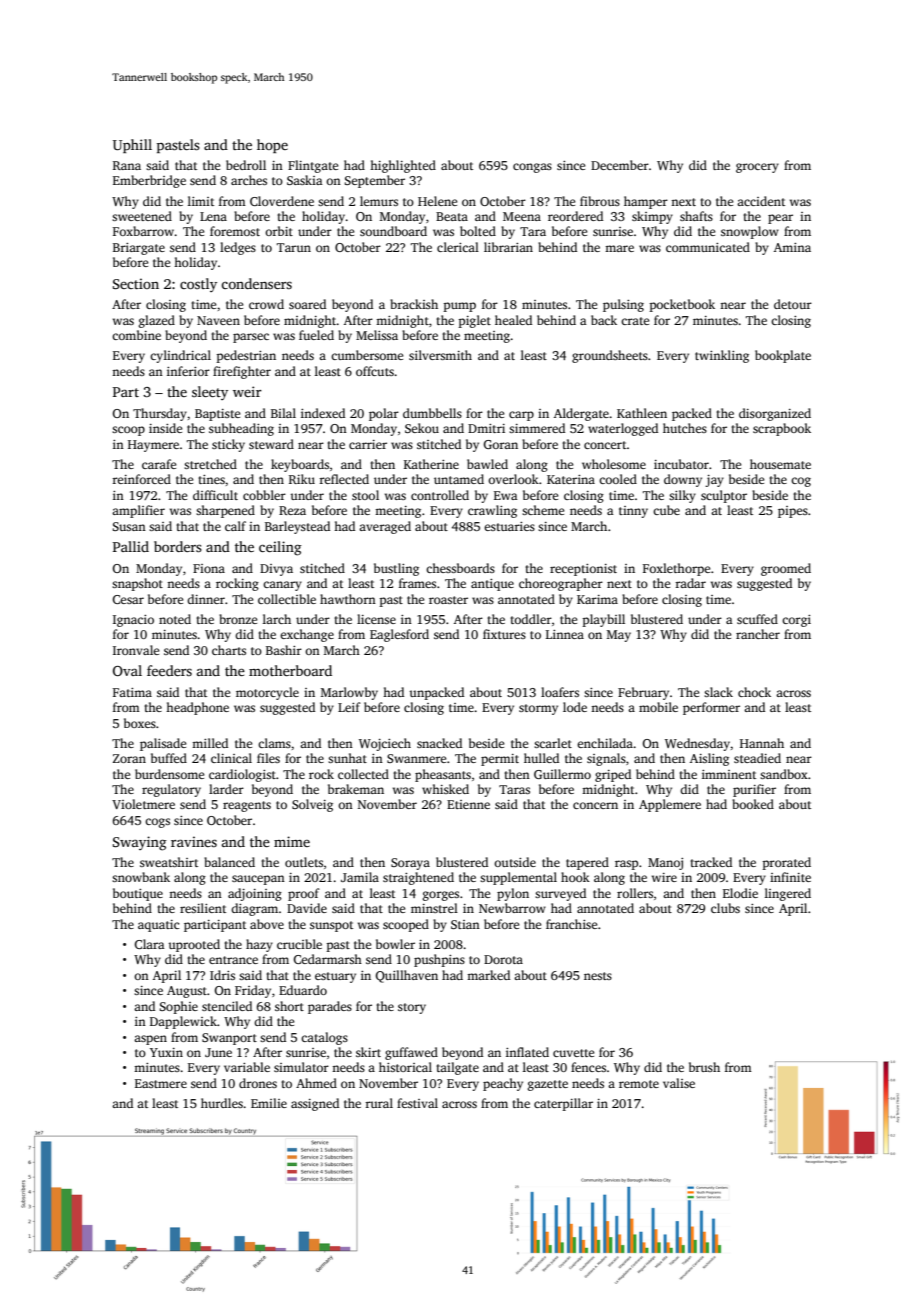 Image resolution: width=924 pixels, height=1314 pixels. Describe the element at coordinates (140, 723) in the page. I see `boxes` at that location.
